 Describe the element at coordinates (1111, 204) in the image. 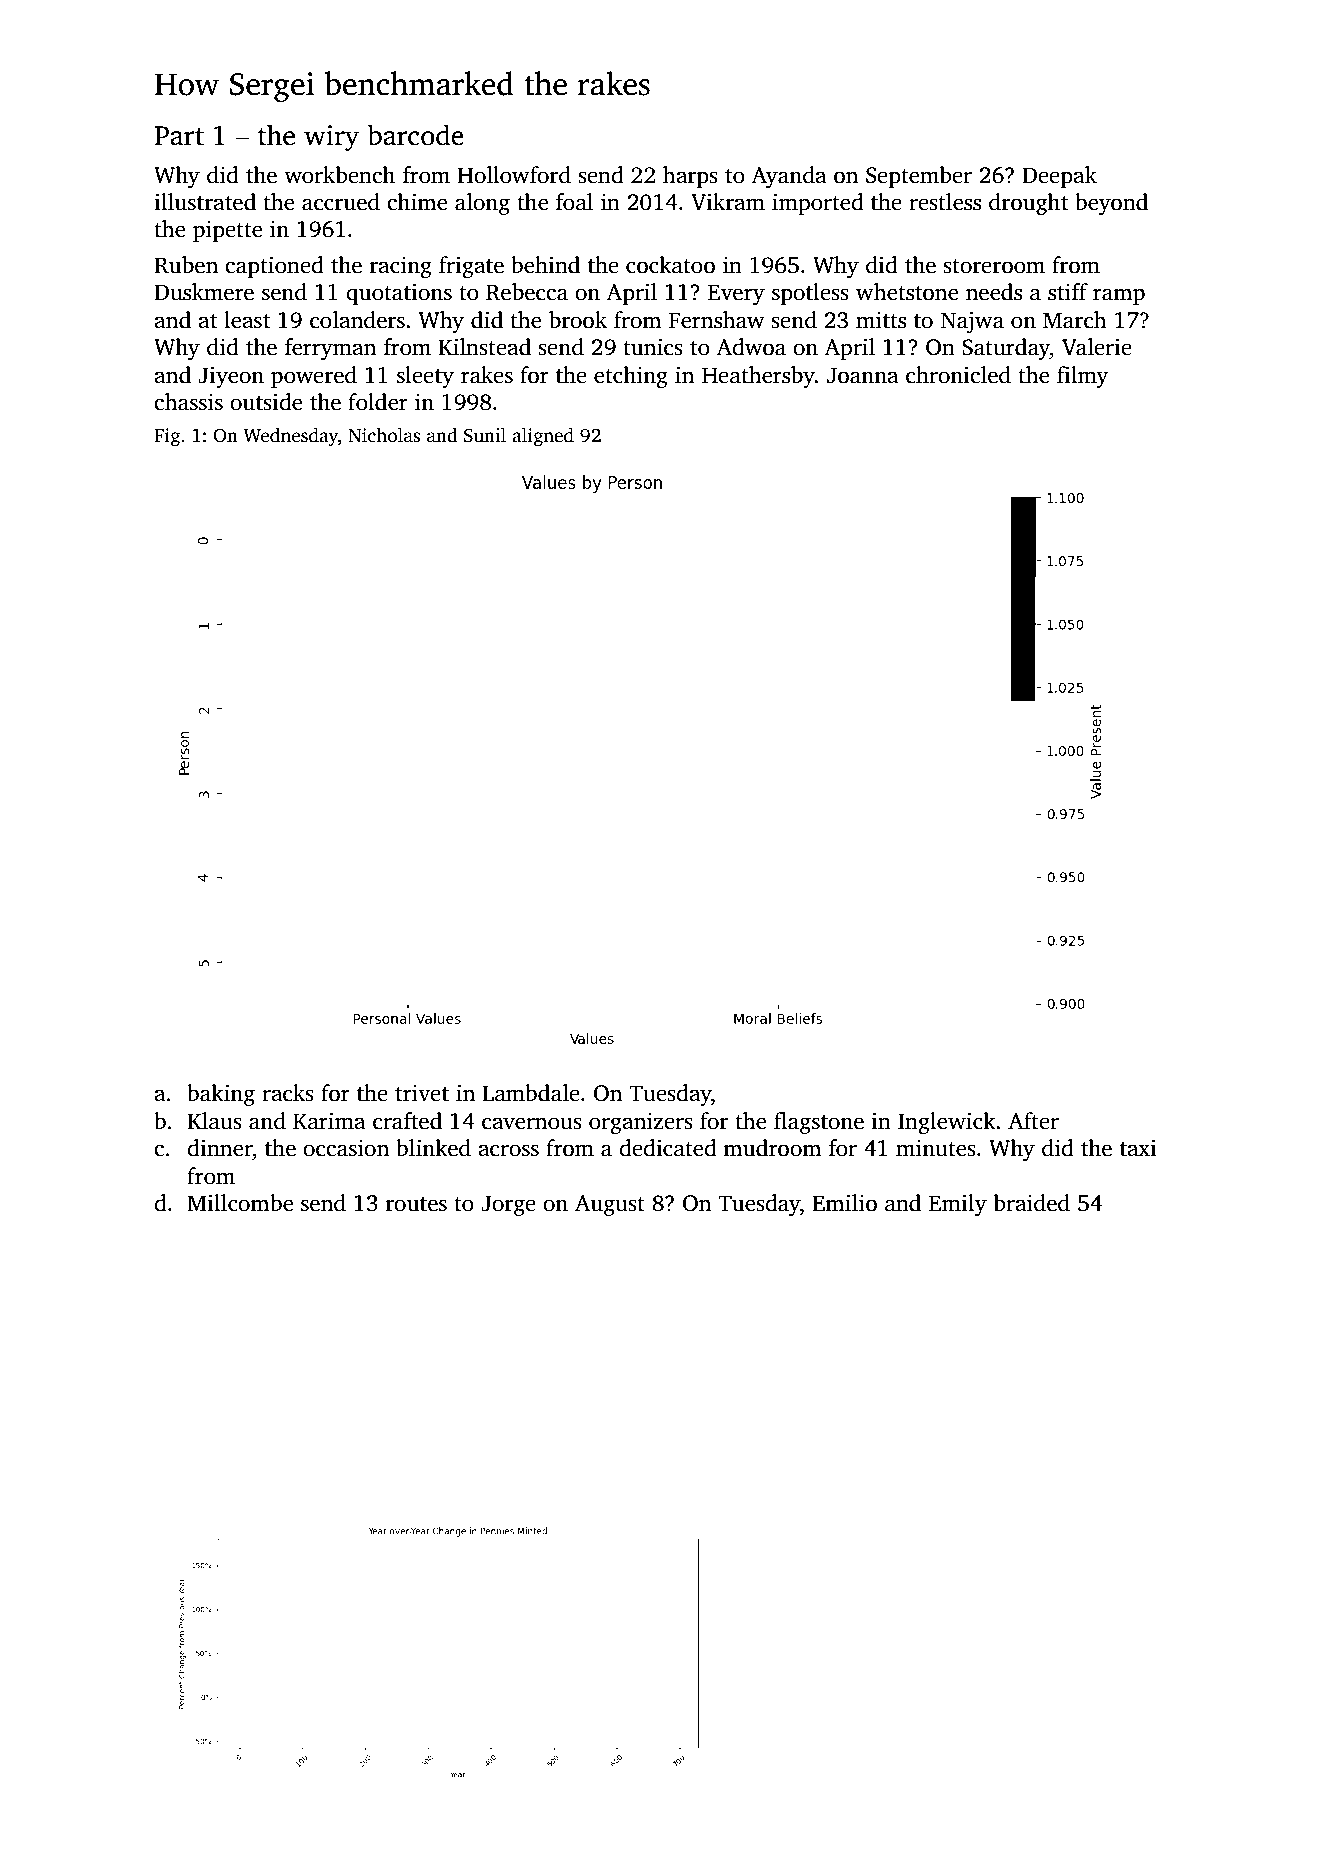

I see `beyond` at that location.
